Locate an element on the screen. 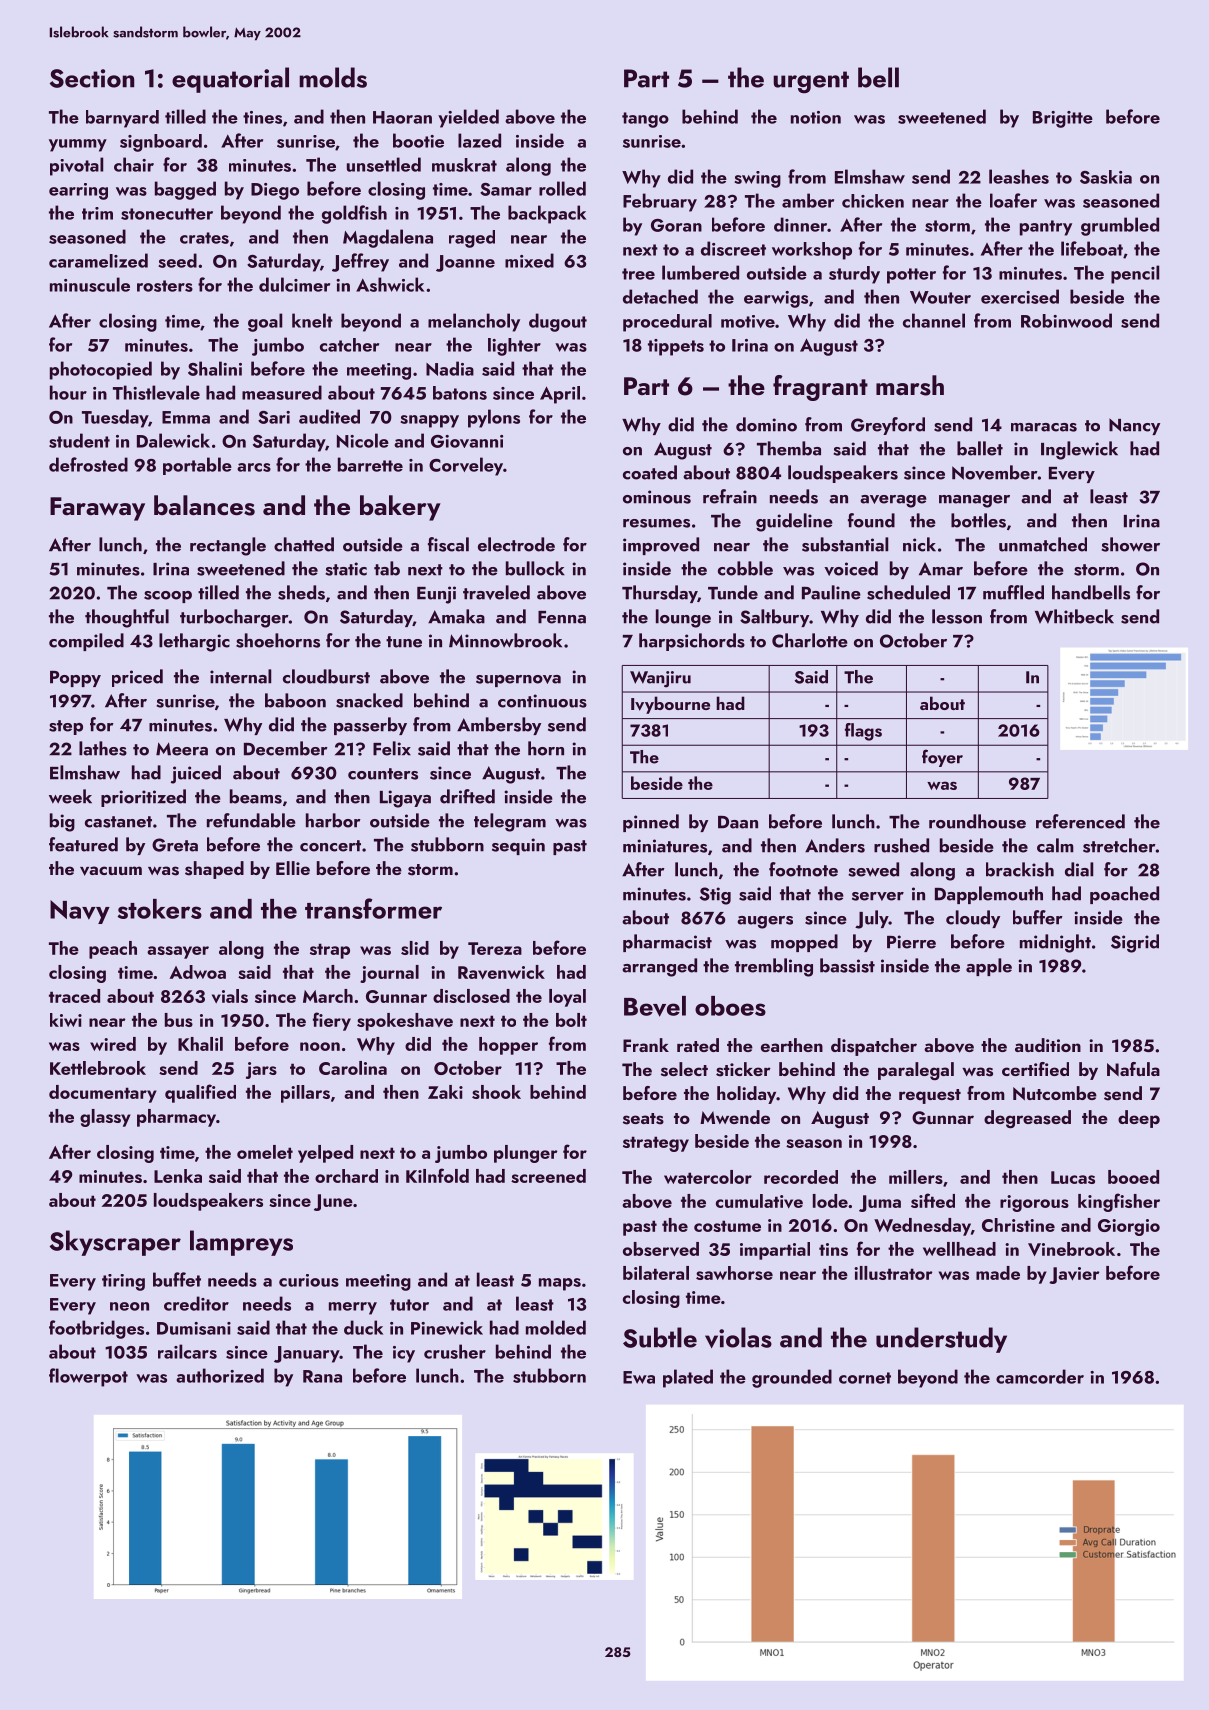 Image resolution: width=1209 pixels, height=1710 pixels. urgent is located at coordinates (811, 82).
